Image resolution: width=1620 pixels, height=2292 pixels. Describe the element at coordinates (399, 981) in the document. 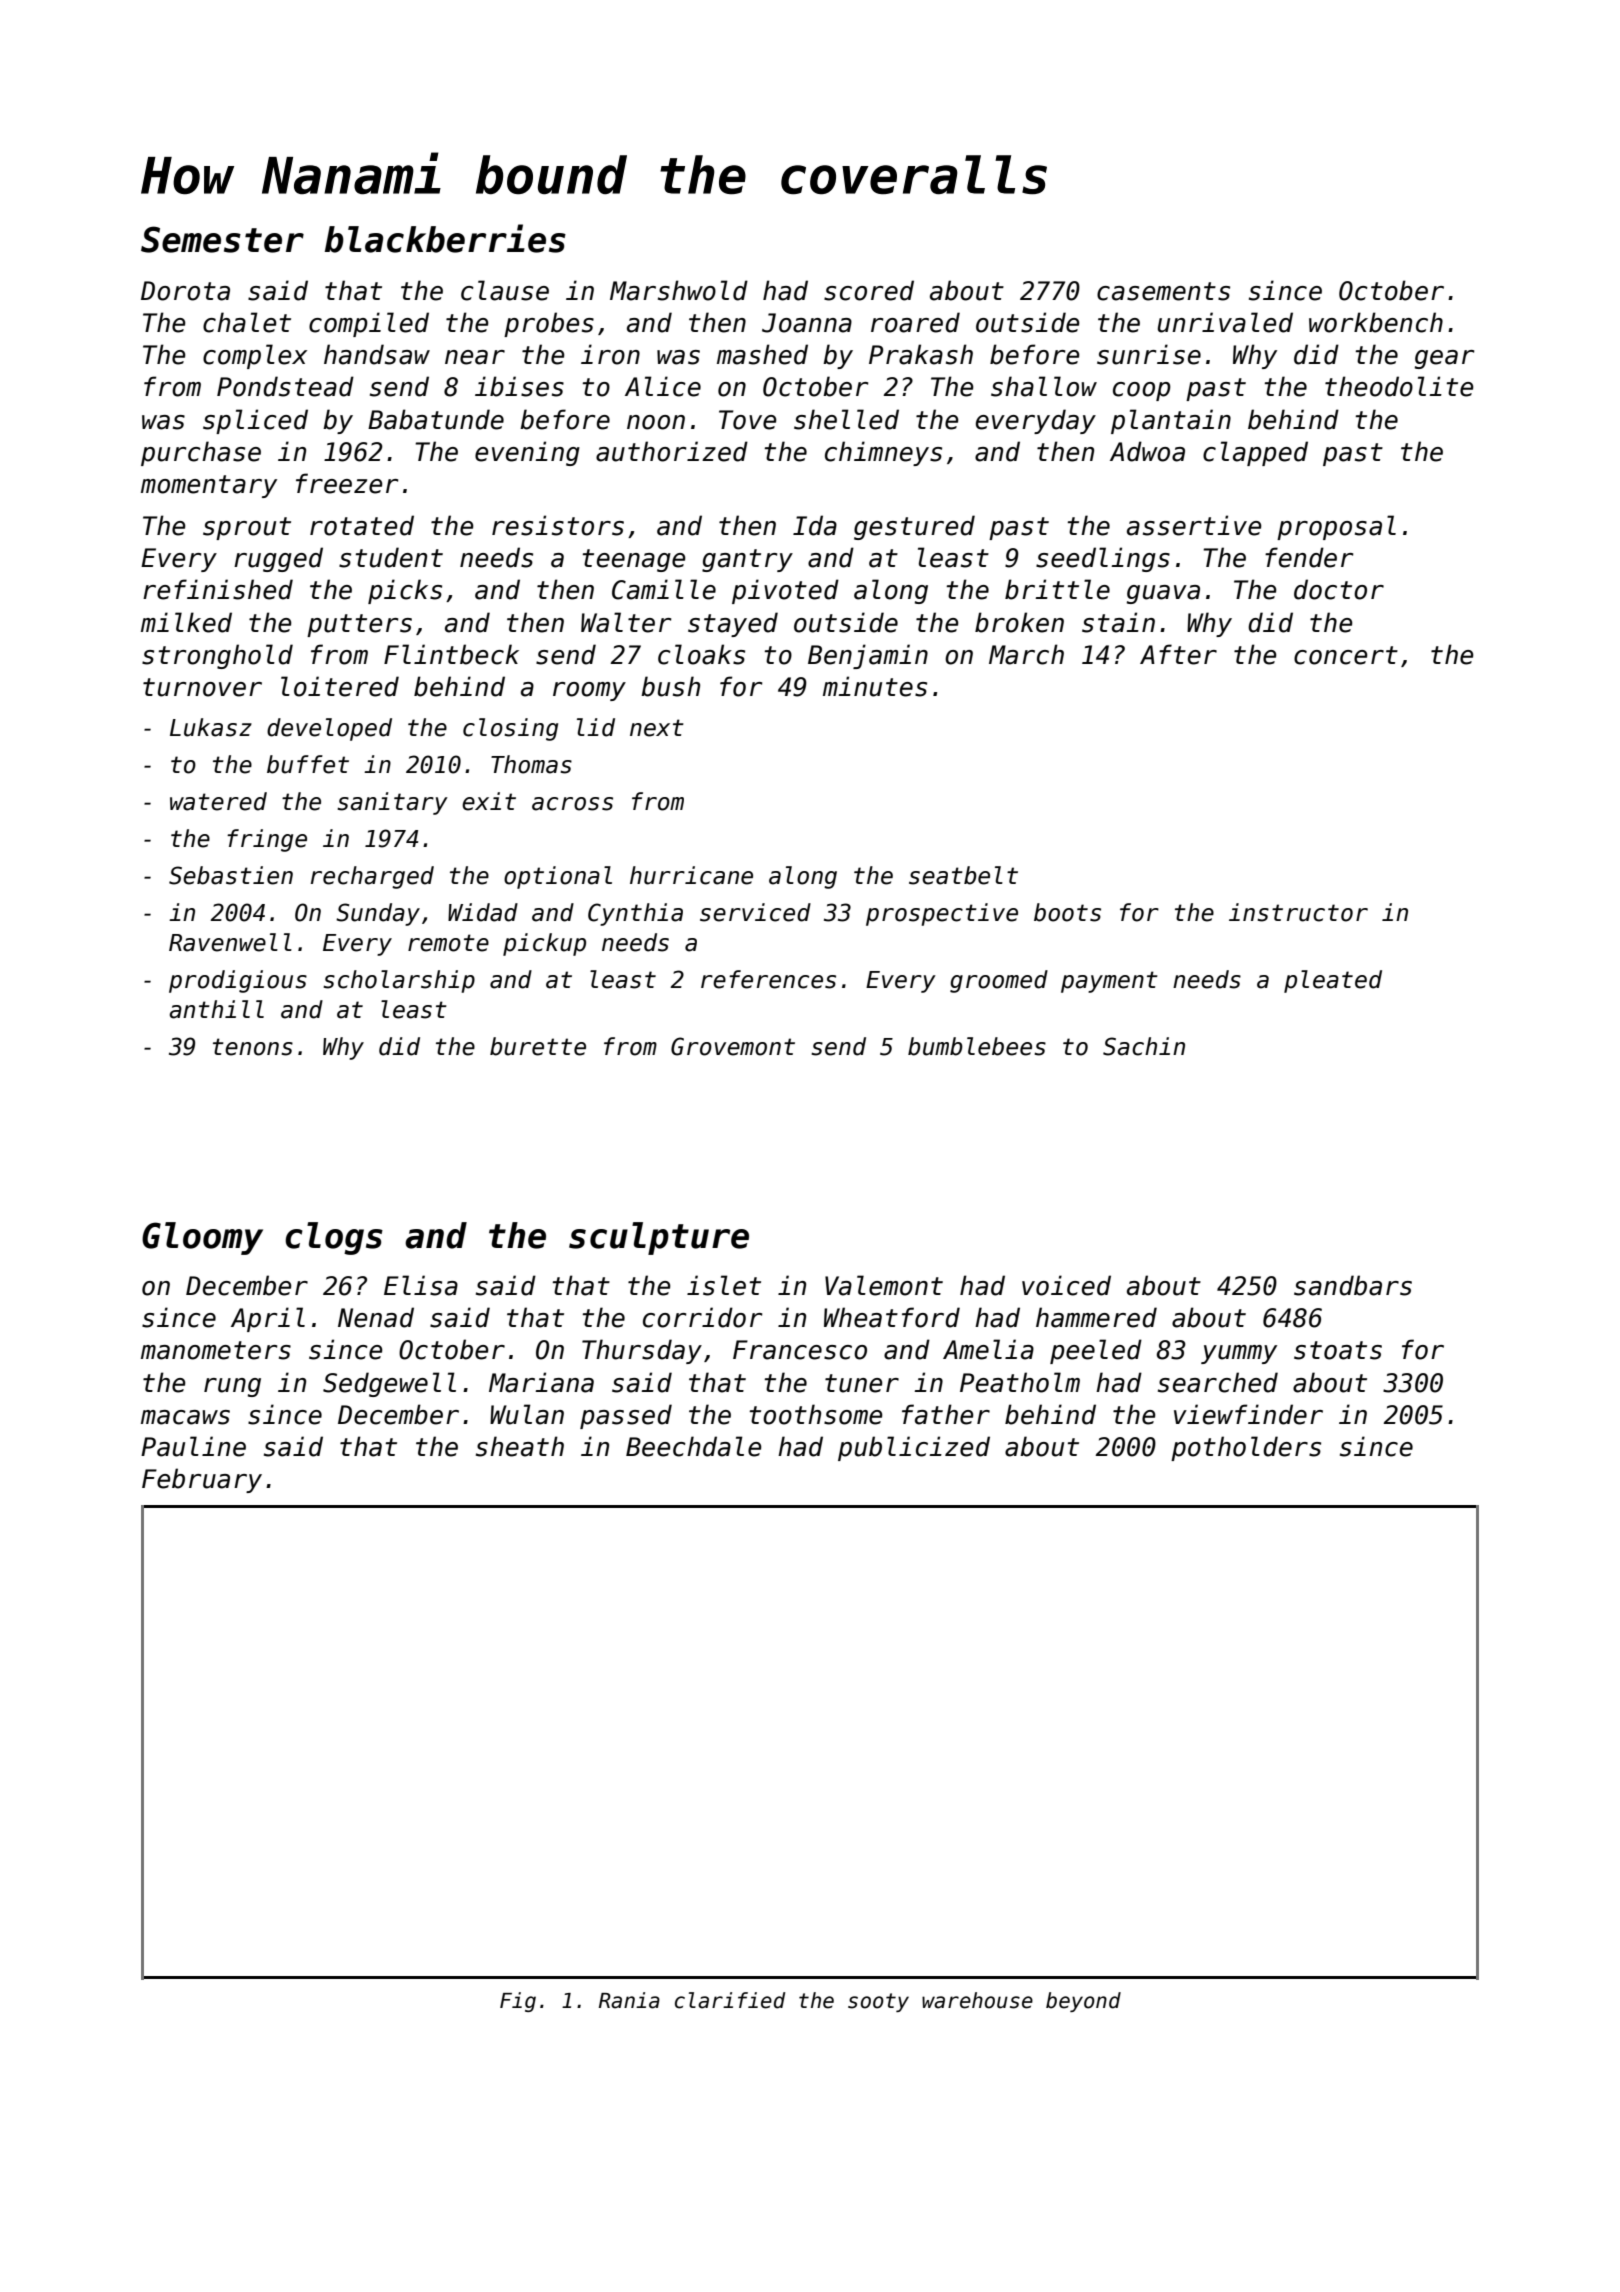

I see `scholarship` at that location.
